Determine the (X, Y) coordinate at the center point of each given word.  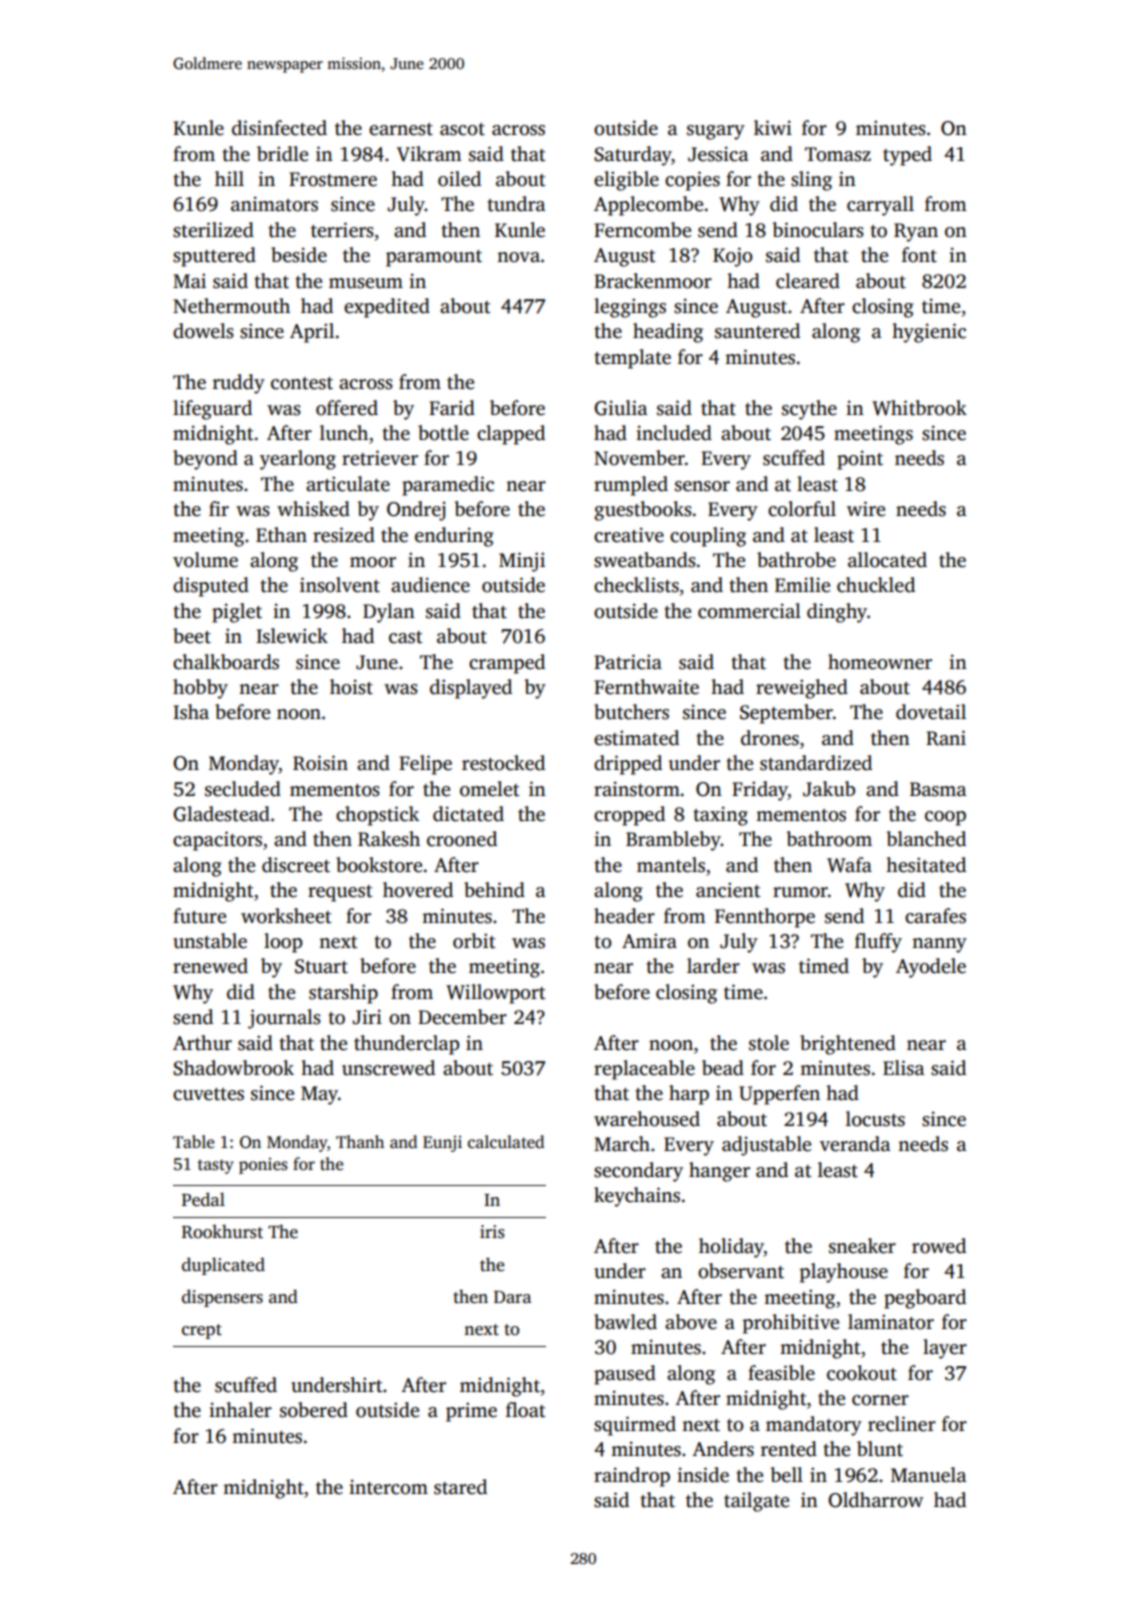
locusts (875, 1119)
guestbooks (643, 511)
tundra (516, 204)
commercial (749, 611)
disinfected (279, 128)
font (919, 255)
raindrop (632, 1477)
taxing (720, 816)
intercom (388, 1487)
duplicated (223, 1266)
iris (492, 1232)
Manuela (928, 1475)
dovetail (931, 712)
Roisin (320, 763)
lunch (344, 433)
